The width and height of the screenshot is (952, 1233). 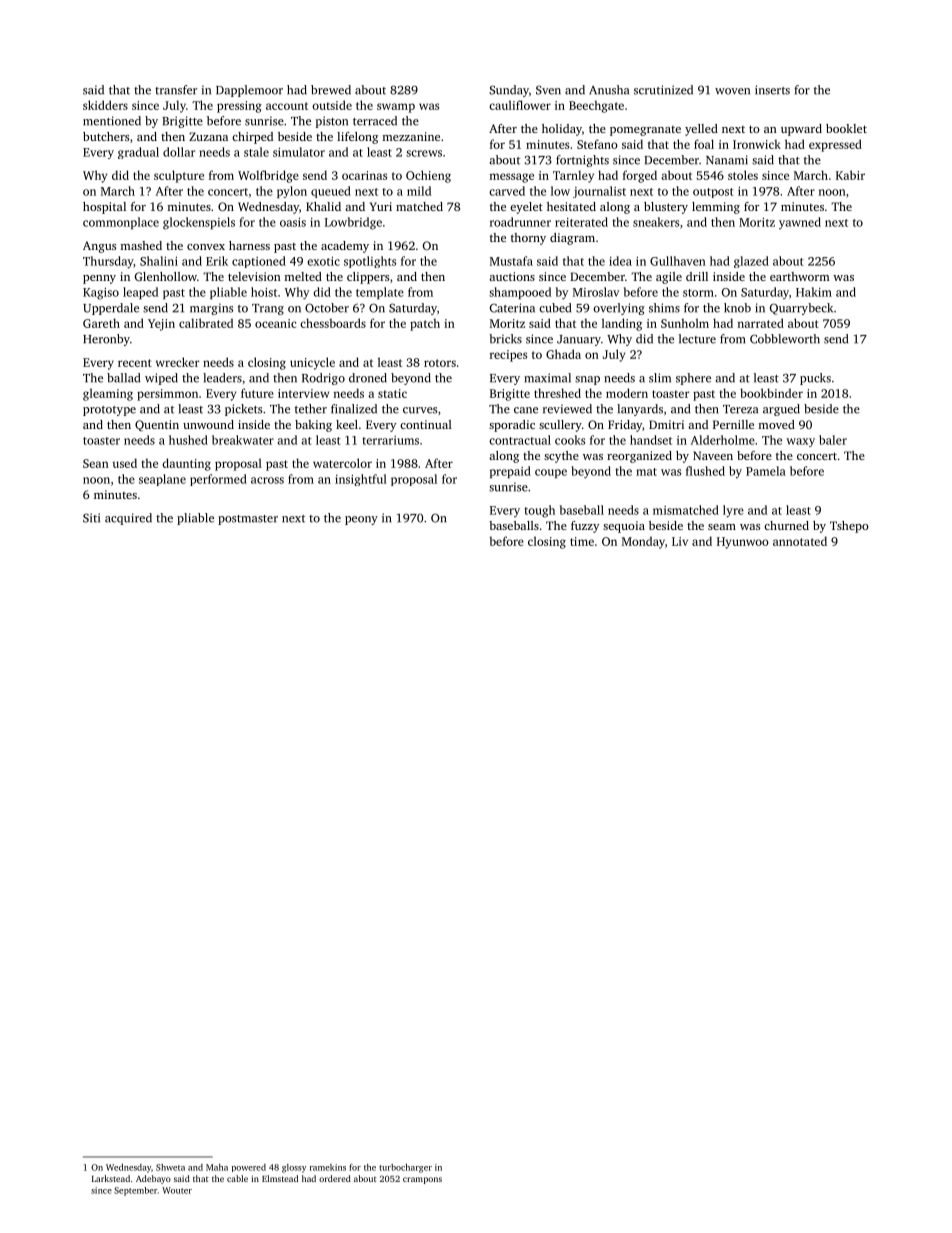 What do you see at coordinates (405, 1168) in the screenshot?
I see `turbocharger` at bounding box center [405, 1168].
